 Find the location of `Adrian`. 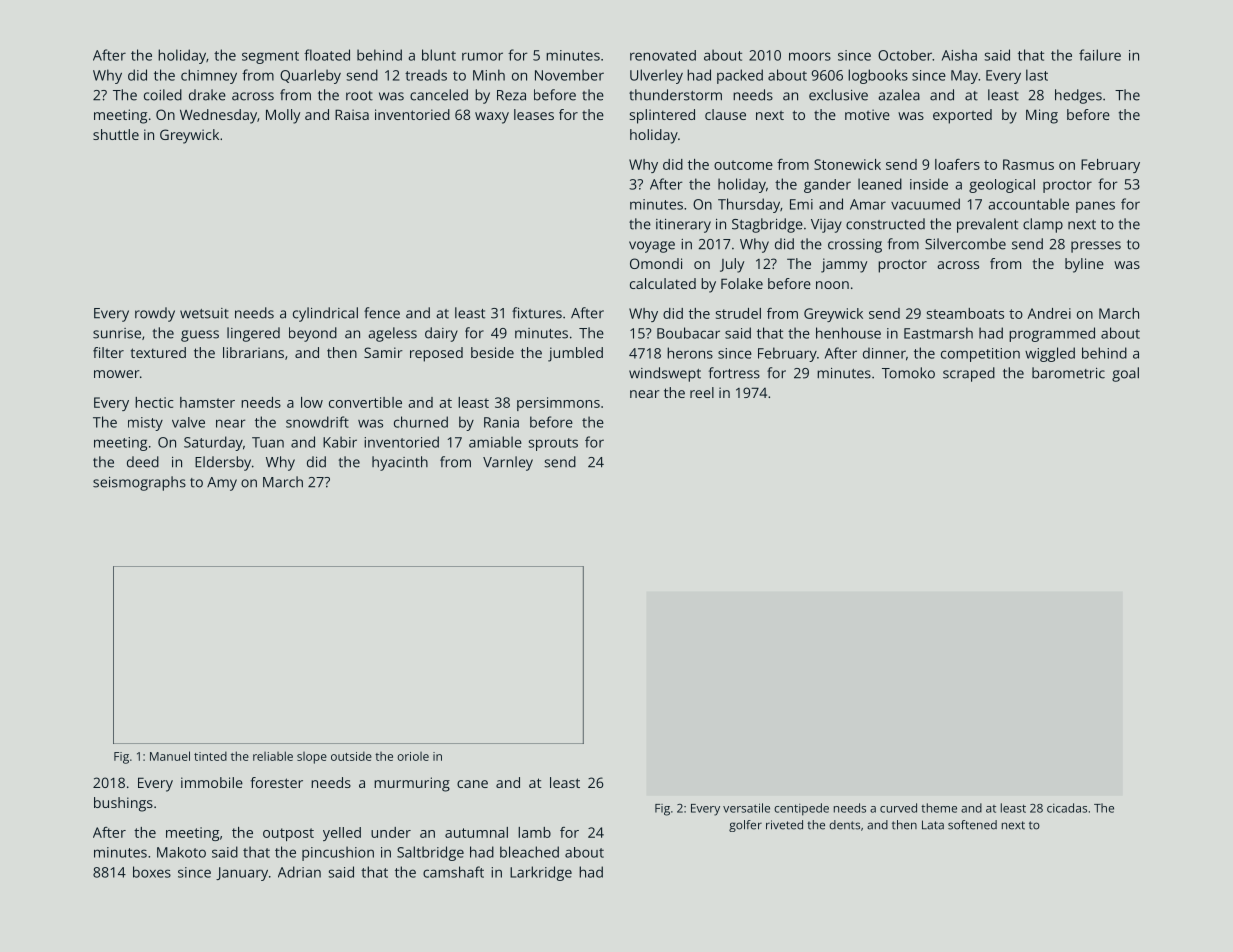

Adrian is located at coordinates (299, 872).
